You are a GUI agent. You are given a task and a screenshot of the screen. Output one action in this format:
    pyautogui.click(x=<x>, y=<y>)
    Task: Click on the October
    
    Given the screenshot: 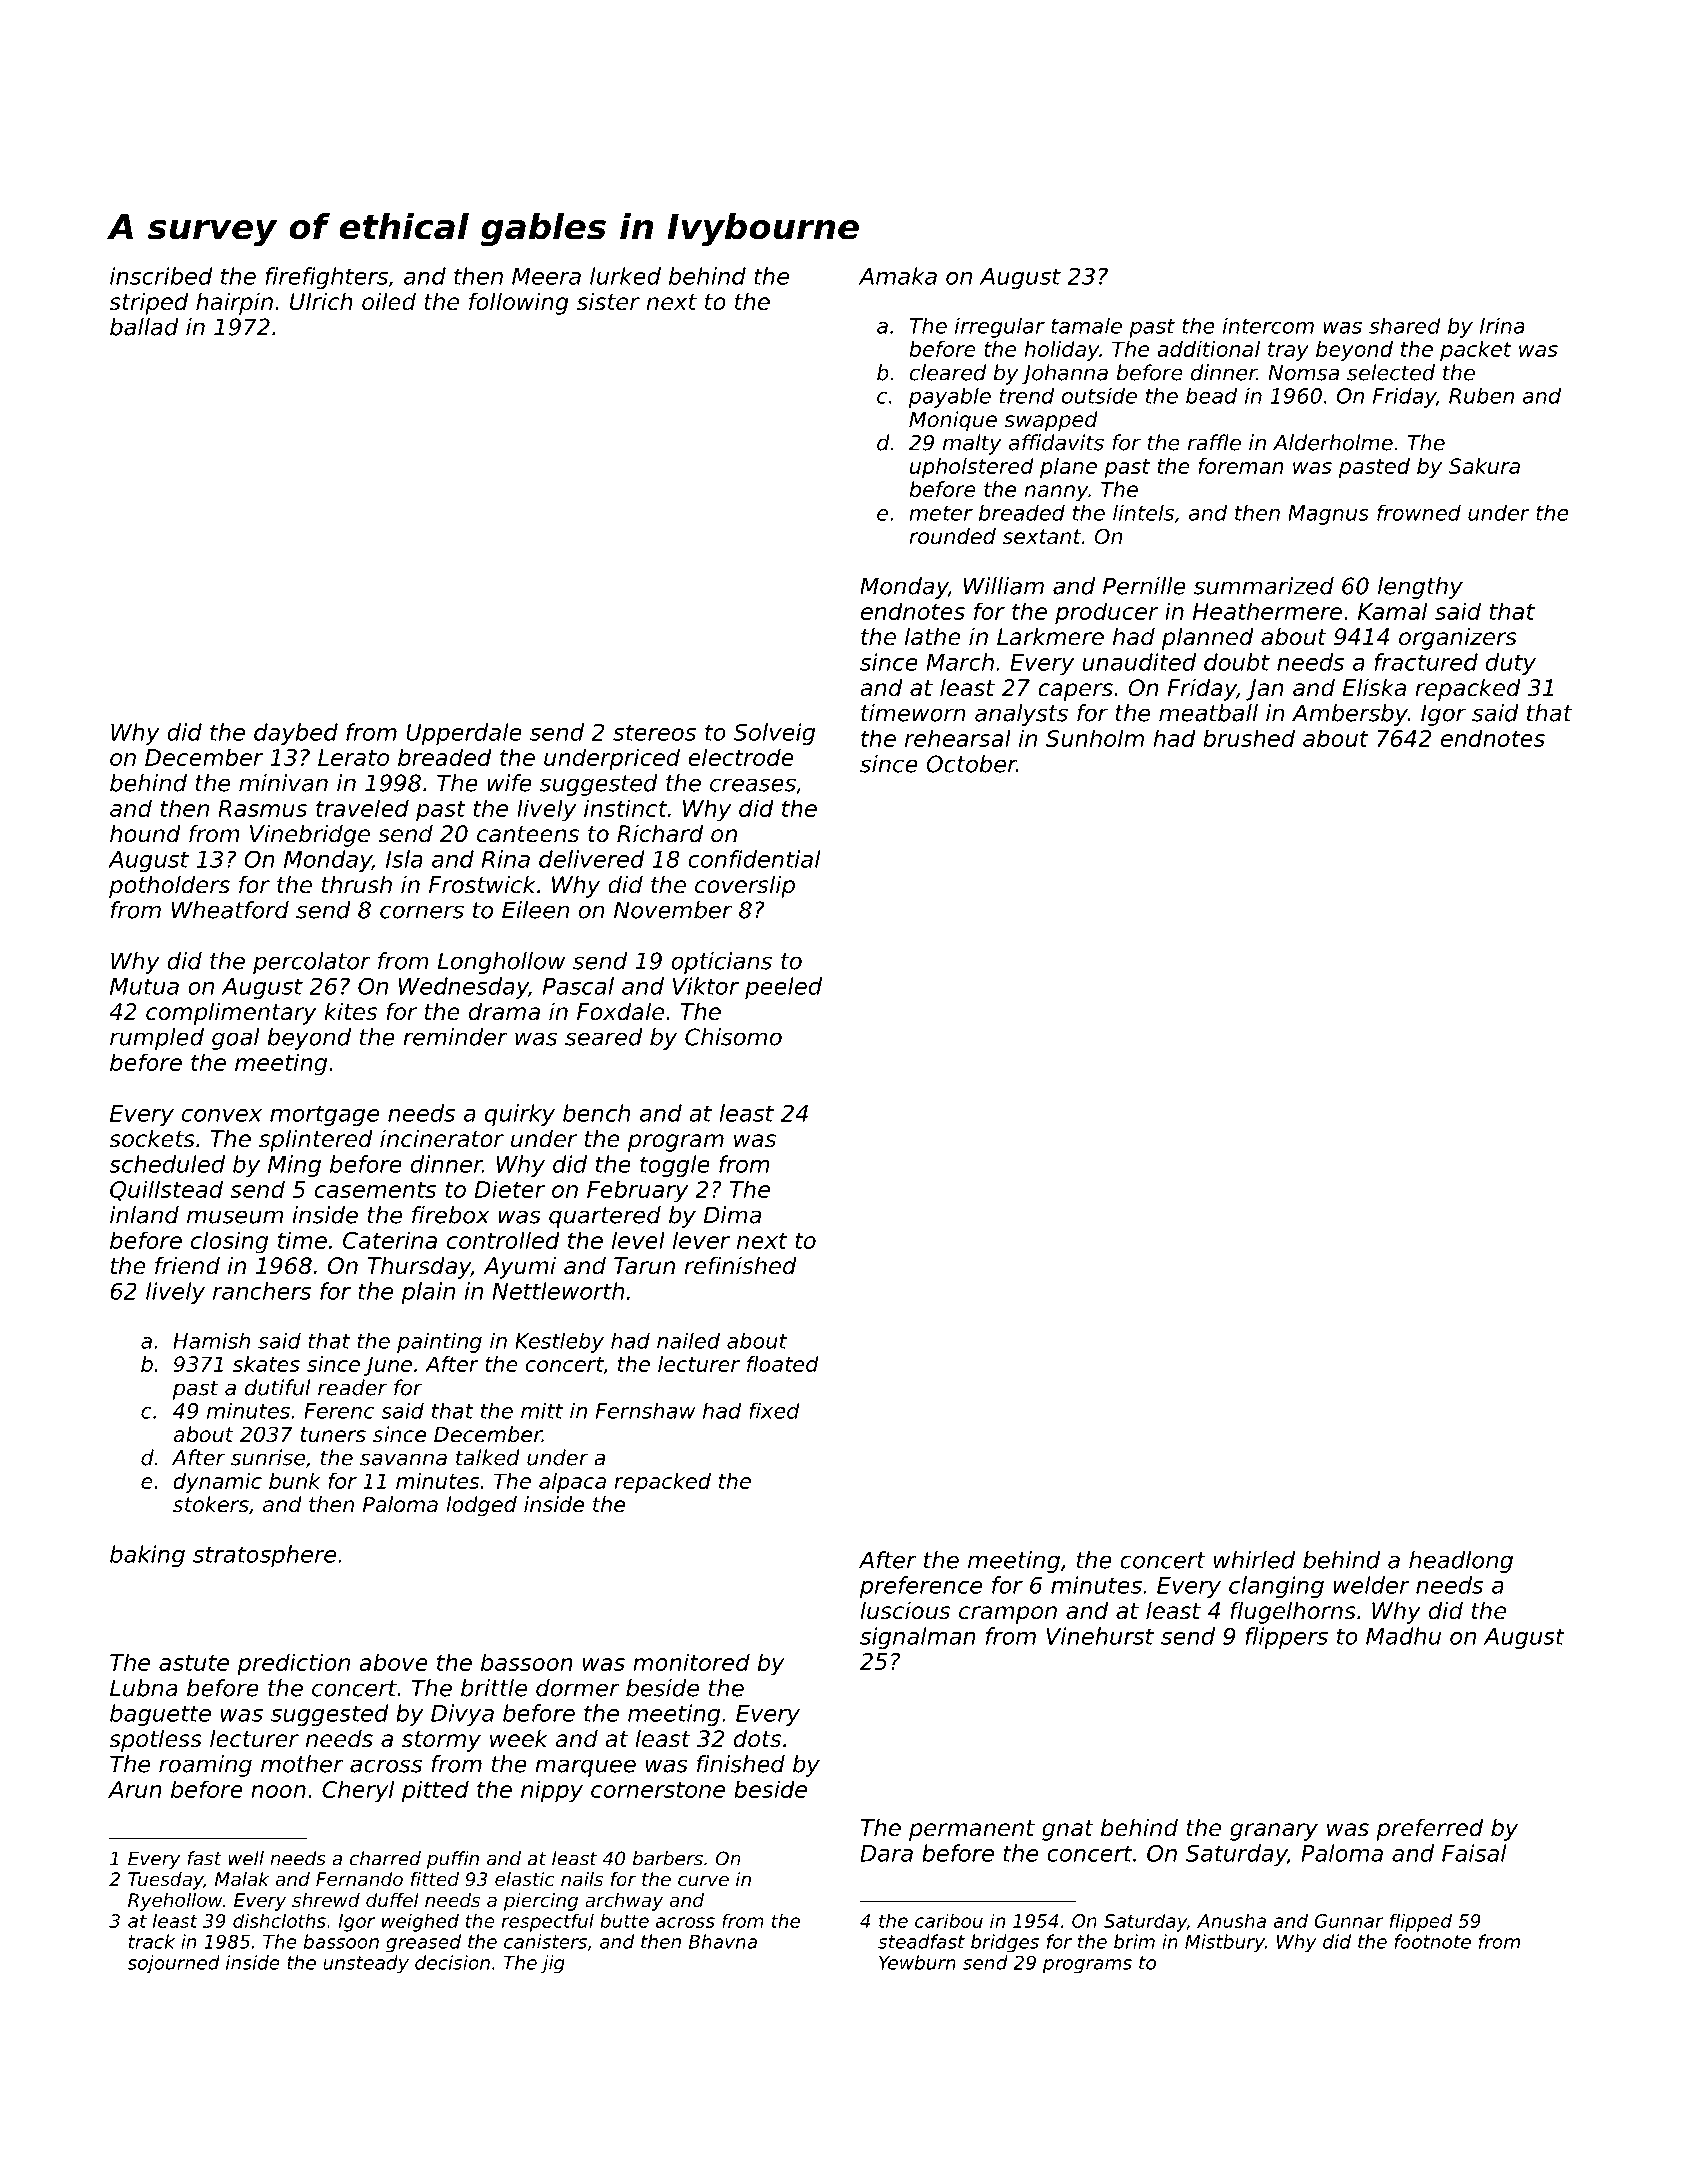 What is the action you would take?
    pyautogui.click(x=971, y=764)
